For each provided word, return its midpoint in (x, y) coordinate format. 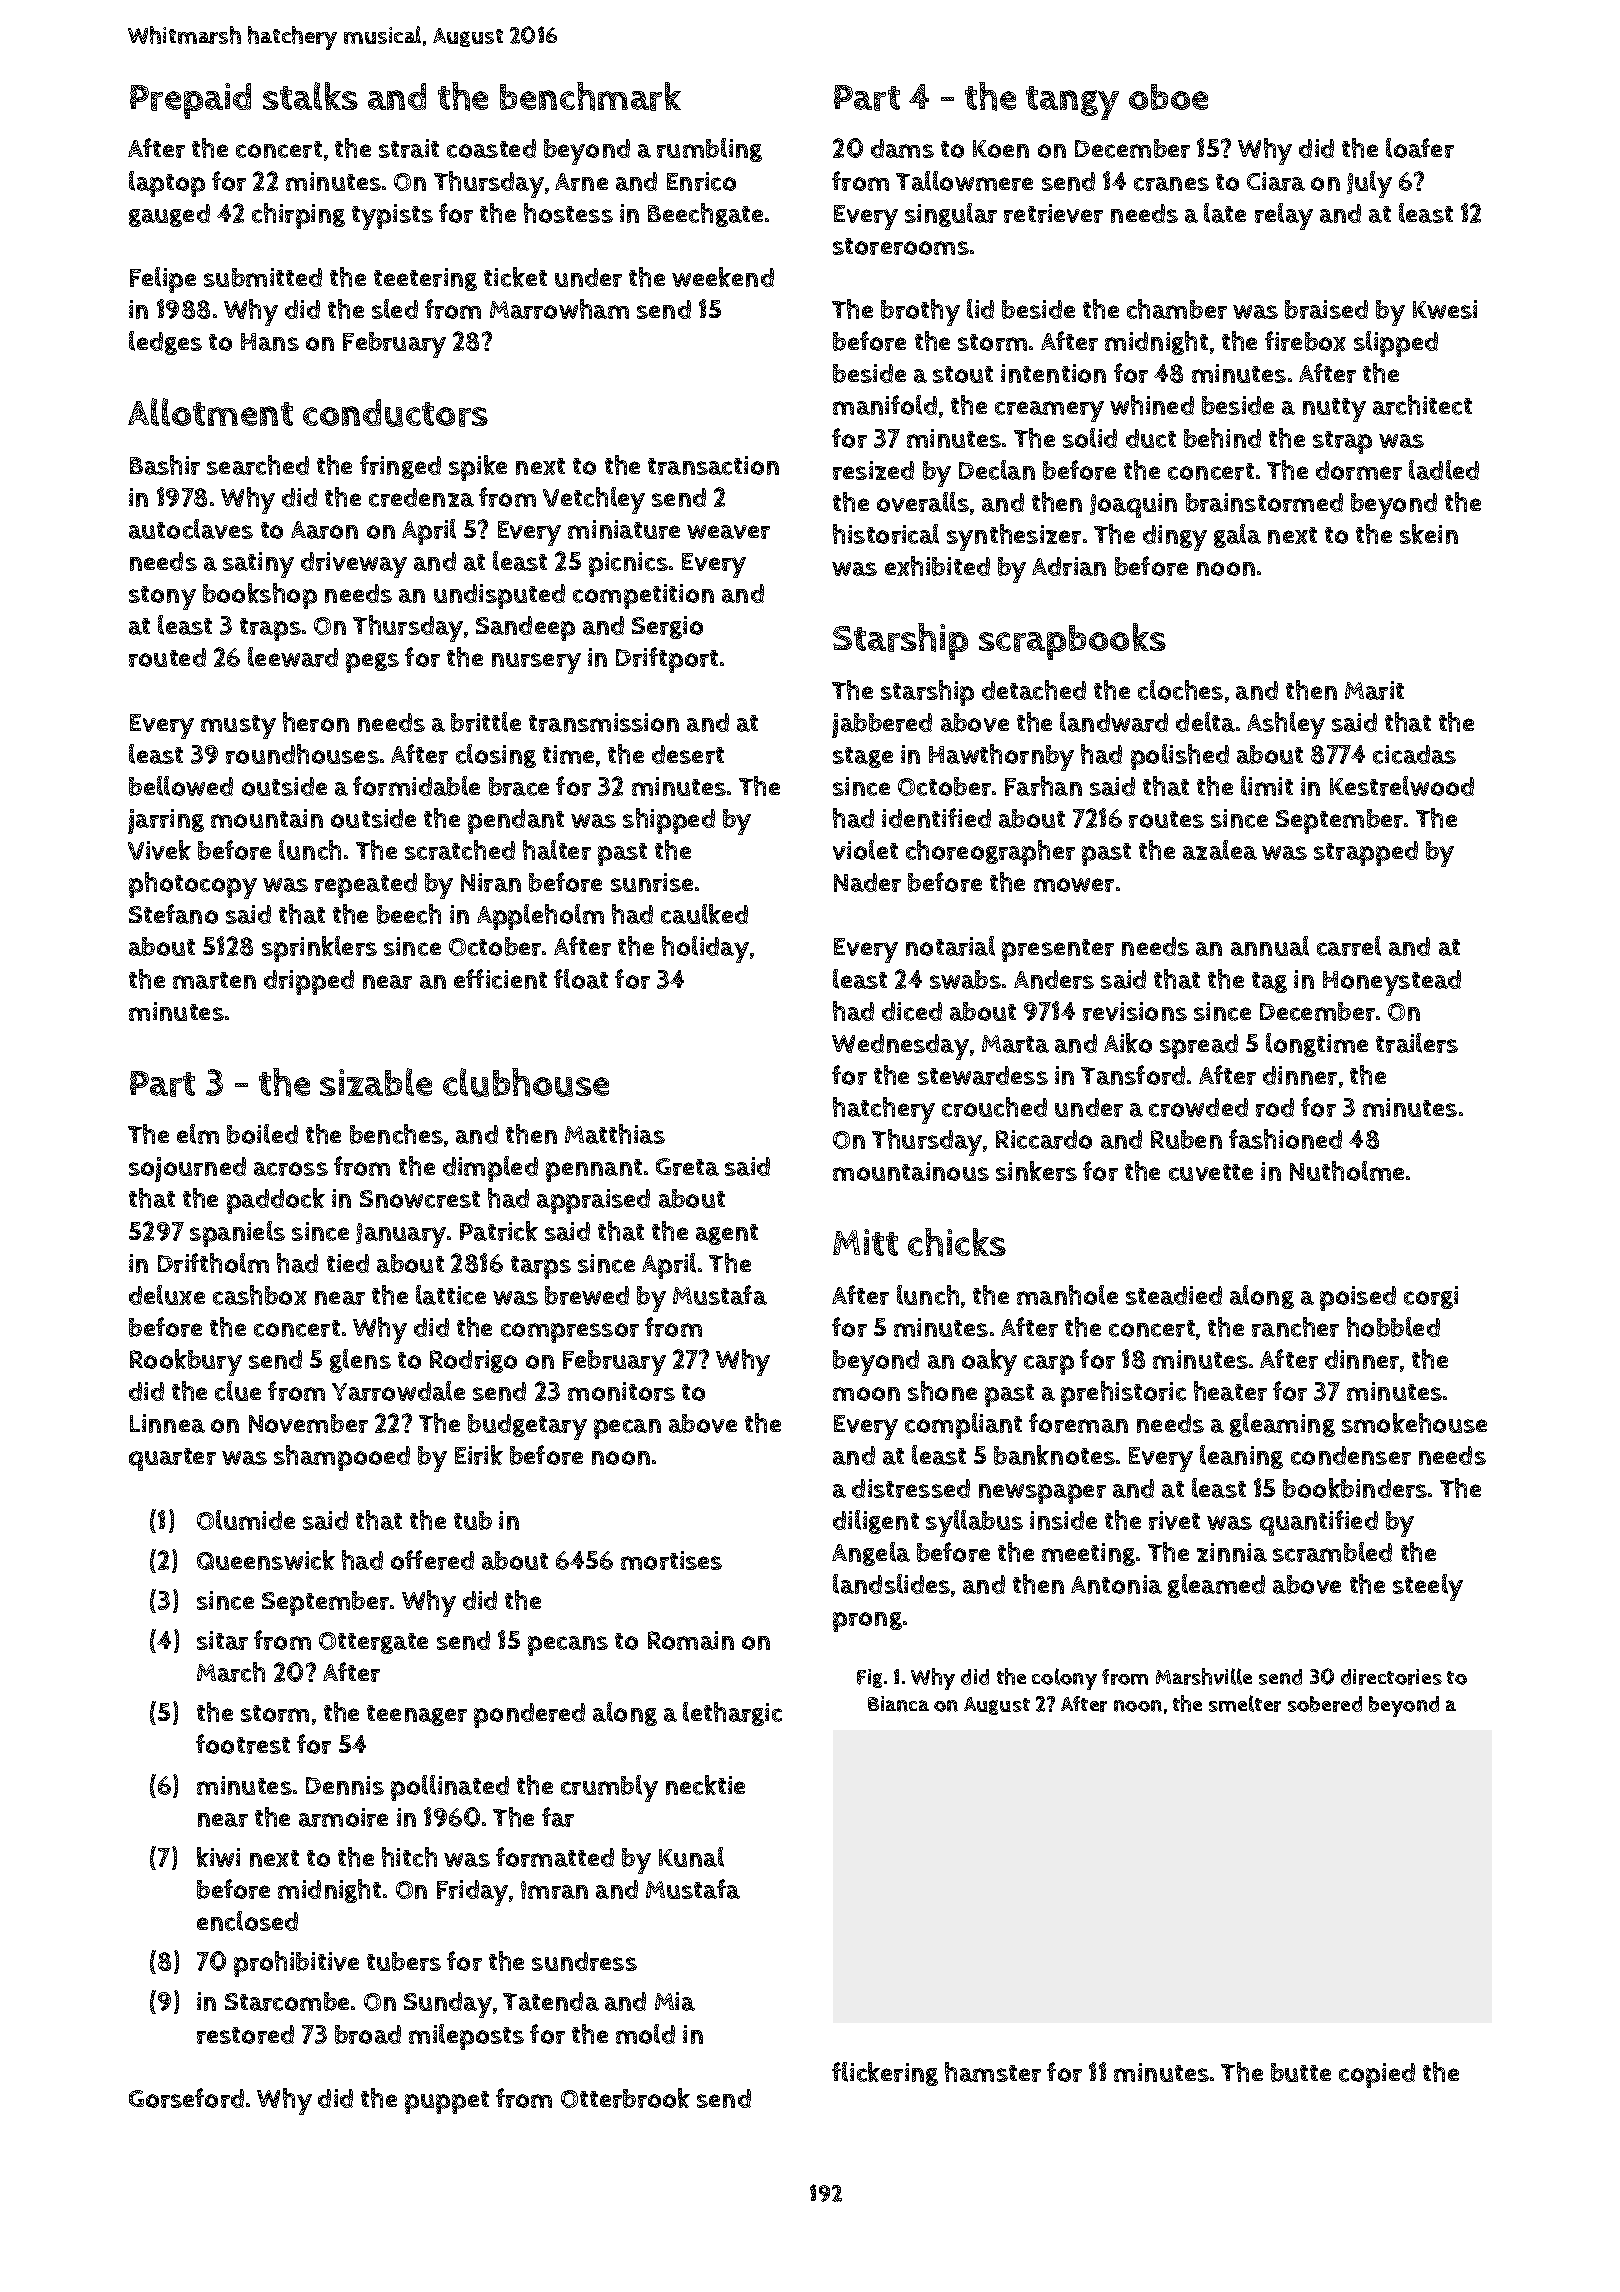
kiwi (218, 1857)
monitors (621, 1391)
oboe (1168, 97)
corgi (1431, 1297)
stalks (310, 96)
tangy (1072, 103)
